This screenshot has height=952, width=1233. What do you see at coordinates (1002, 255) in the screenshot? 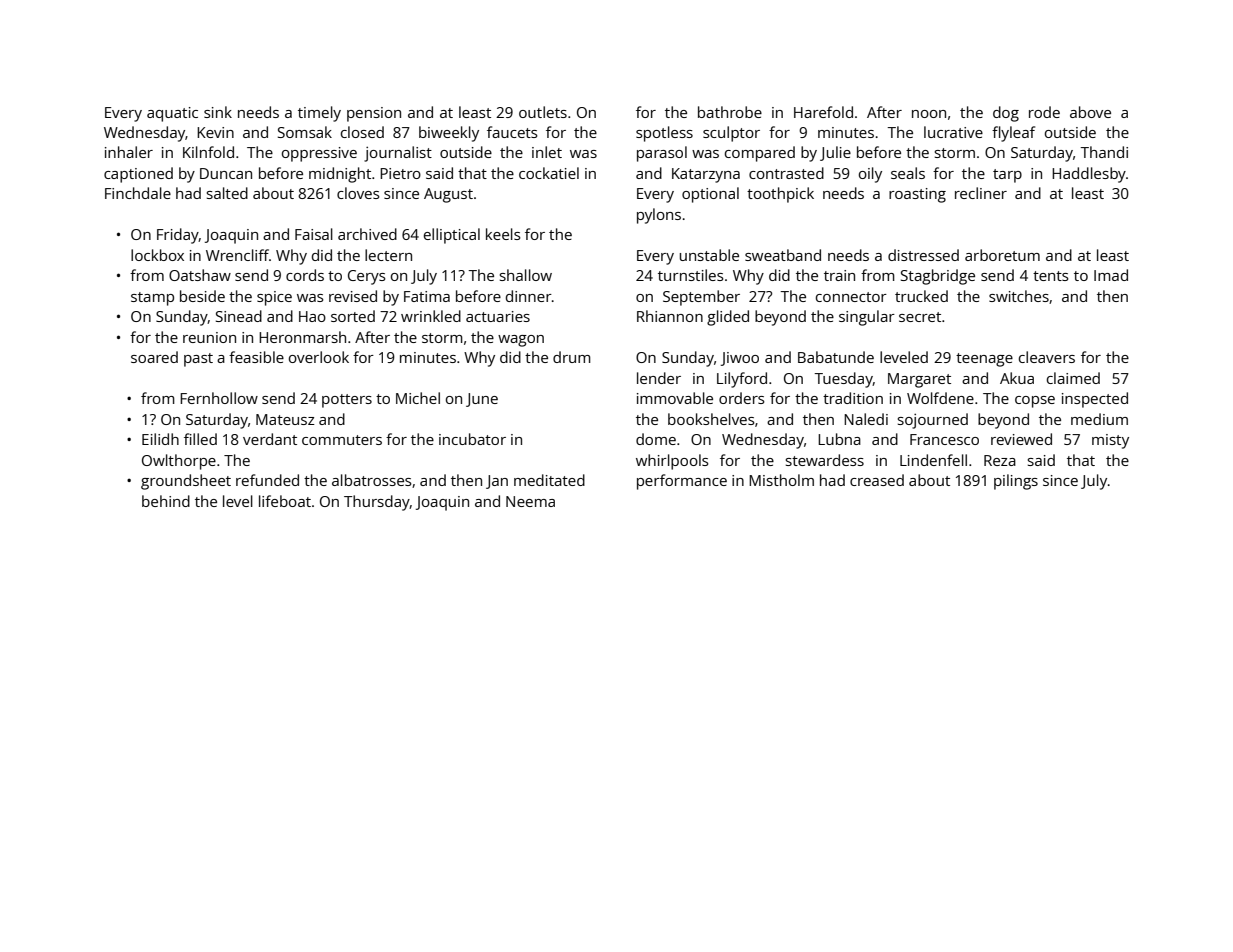
I see `arboretum` at bounding box center [1002, 255].
